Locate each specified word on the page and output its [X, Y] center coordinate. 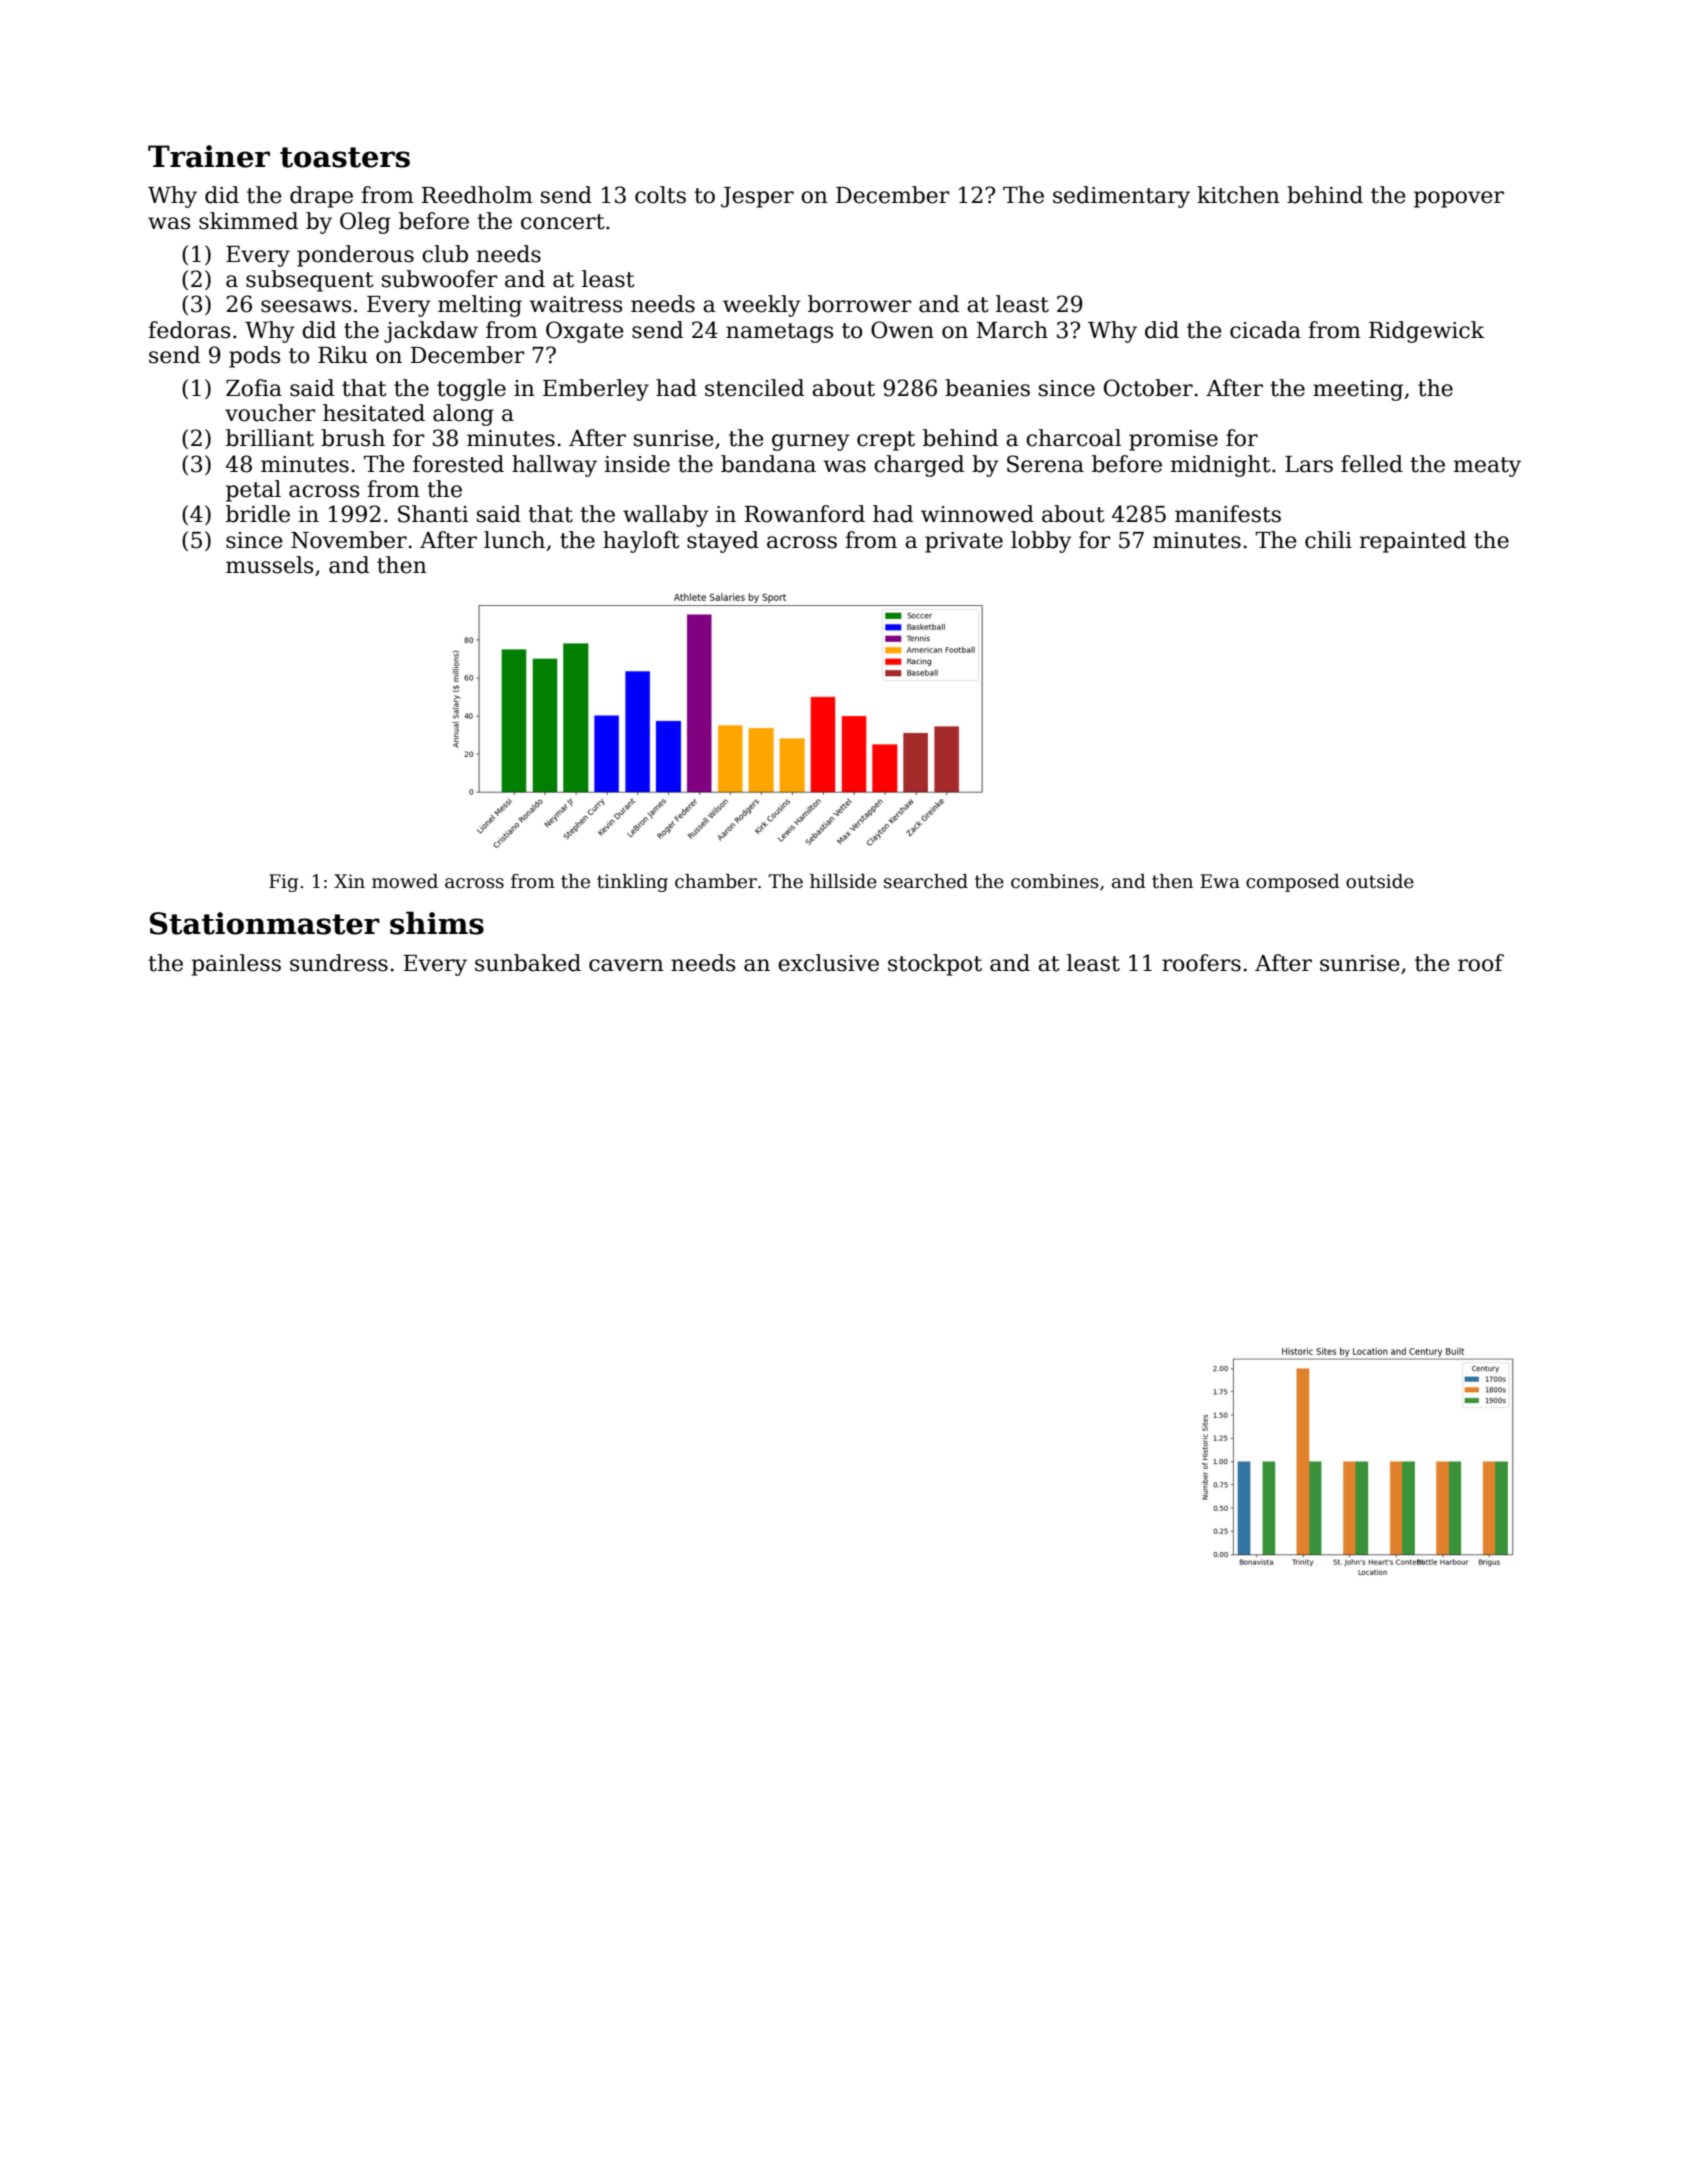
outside [1380, 881]
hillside [843, 881]
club [445, 254]
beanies [987, 388]
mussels [269, 565]
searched [926, 881]
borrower [860, 304]
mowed [405, 881]
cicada [1265, 330]
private [964, 542]
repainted [1413, 542]
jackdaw [431, 332]
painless [236, 965]
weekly [762, 306]
